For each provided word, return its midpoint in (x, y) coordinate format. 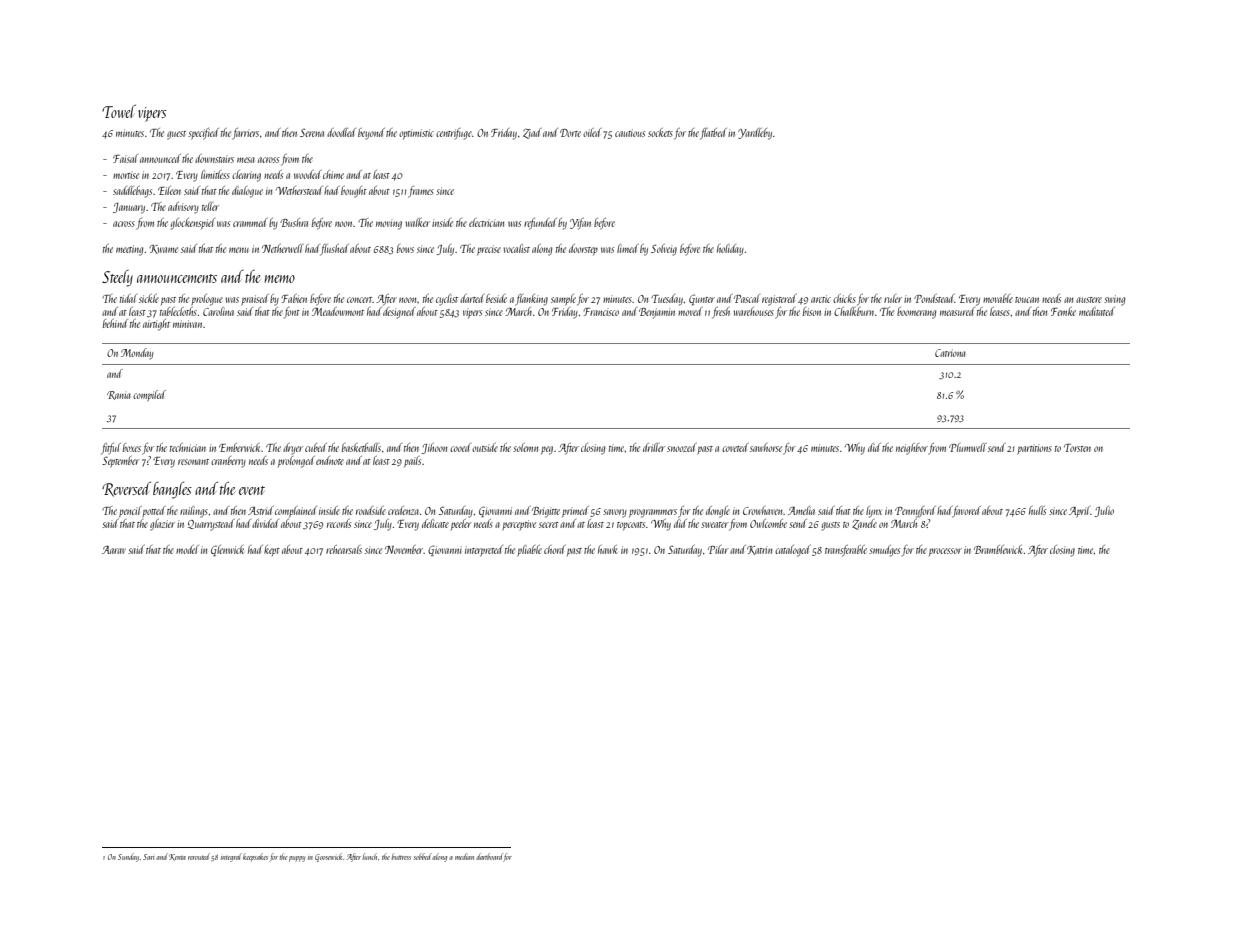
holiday (730, 250)
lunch (370, 856)
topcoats (631, 526)
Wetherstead (299, 190)
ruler (893, 298)
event (252, 490)
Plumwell (968, 447)
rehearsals (344, 549)
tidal (128, 298)
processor (945, 552)
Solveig (664, 250)
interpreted (484, 551)
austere (1089, 300)
